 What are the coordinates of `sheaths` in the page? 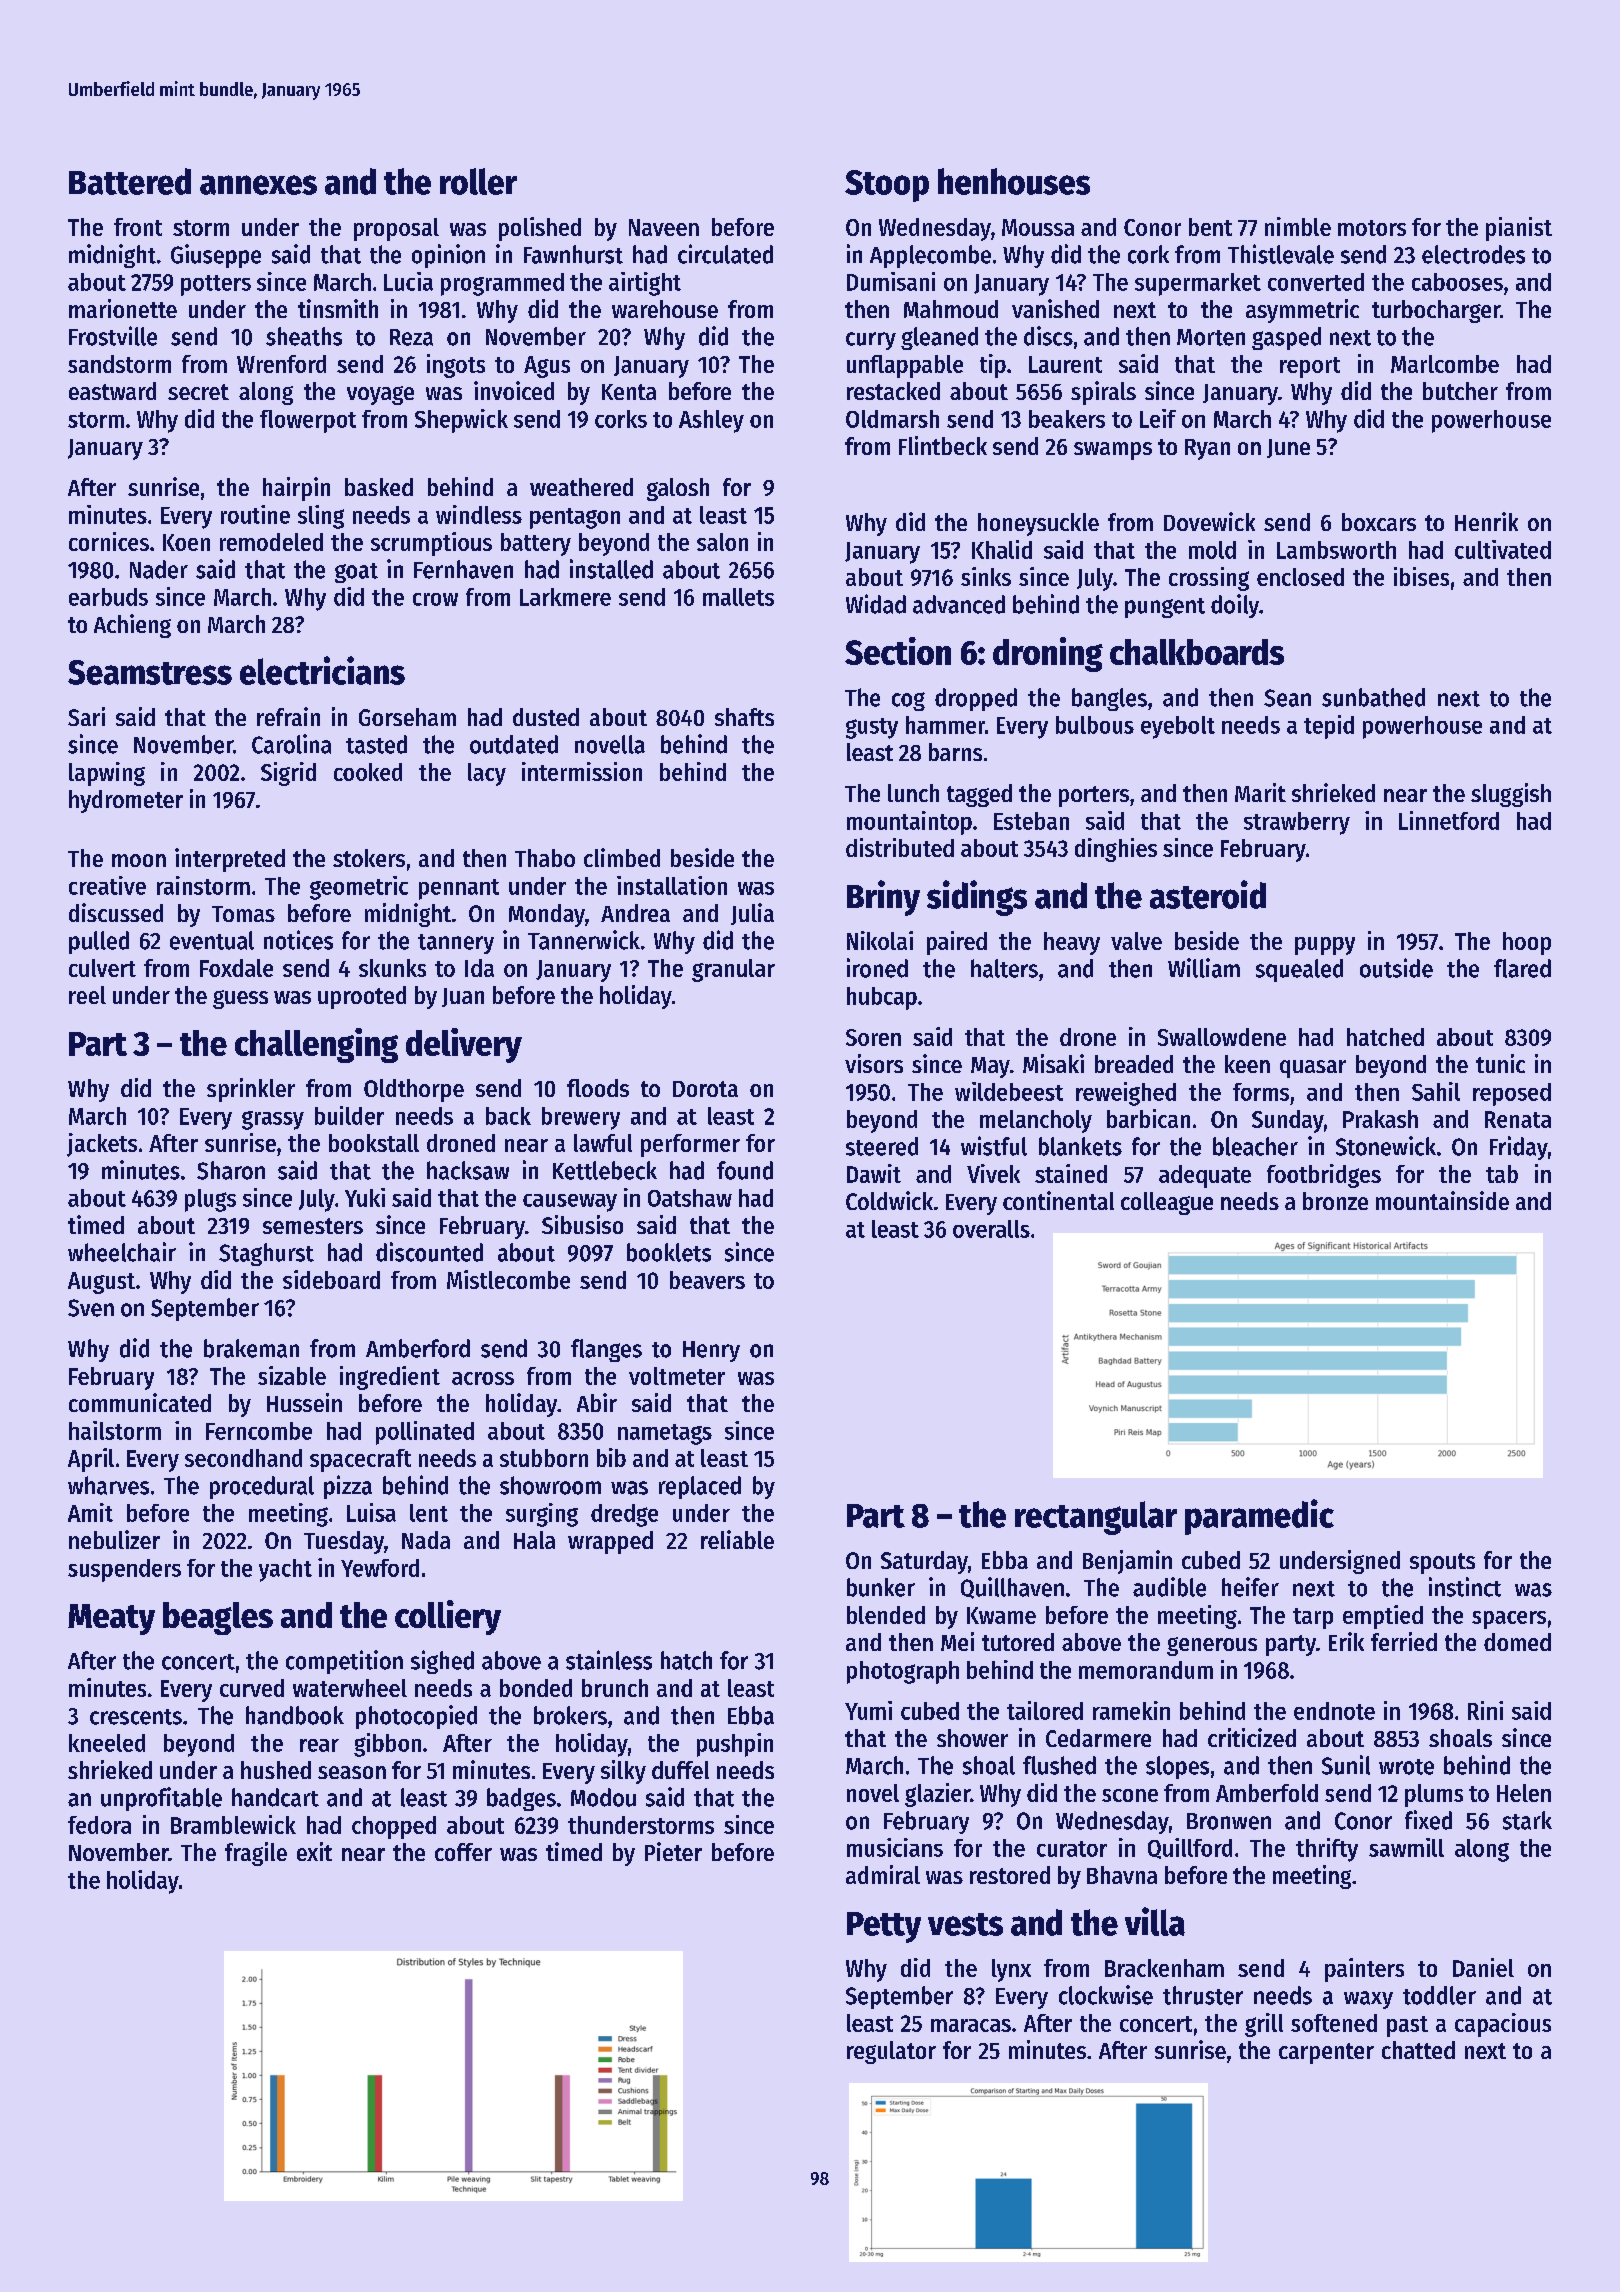 It's located at (304, 336).
